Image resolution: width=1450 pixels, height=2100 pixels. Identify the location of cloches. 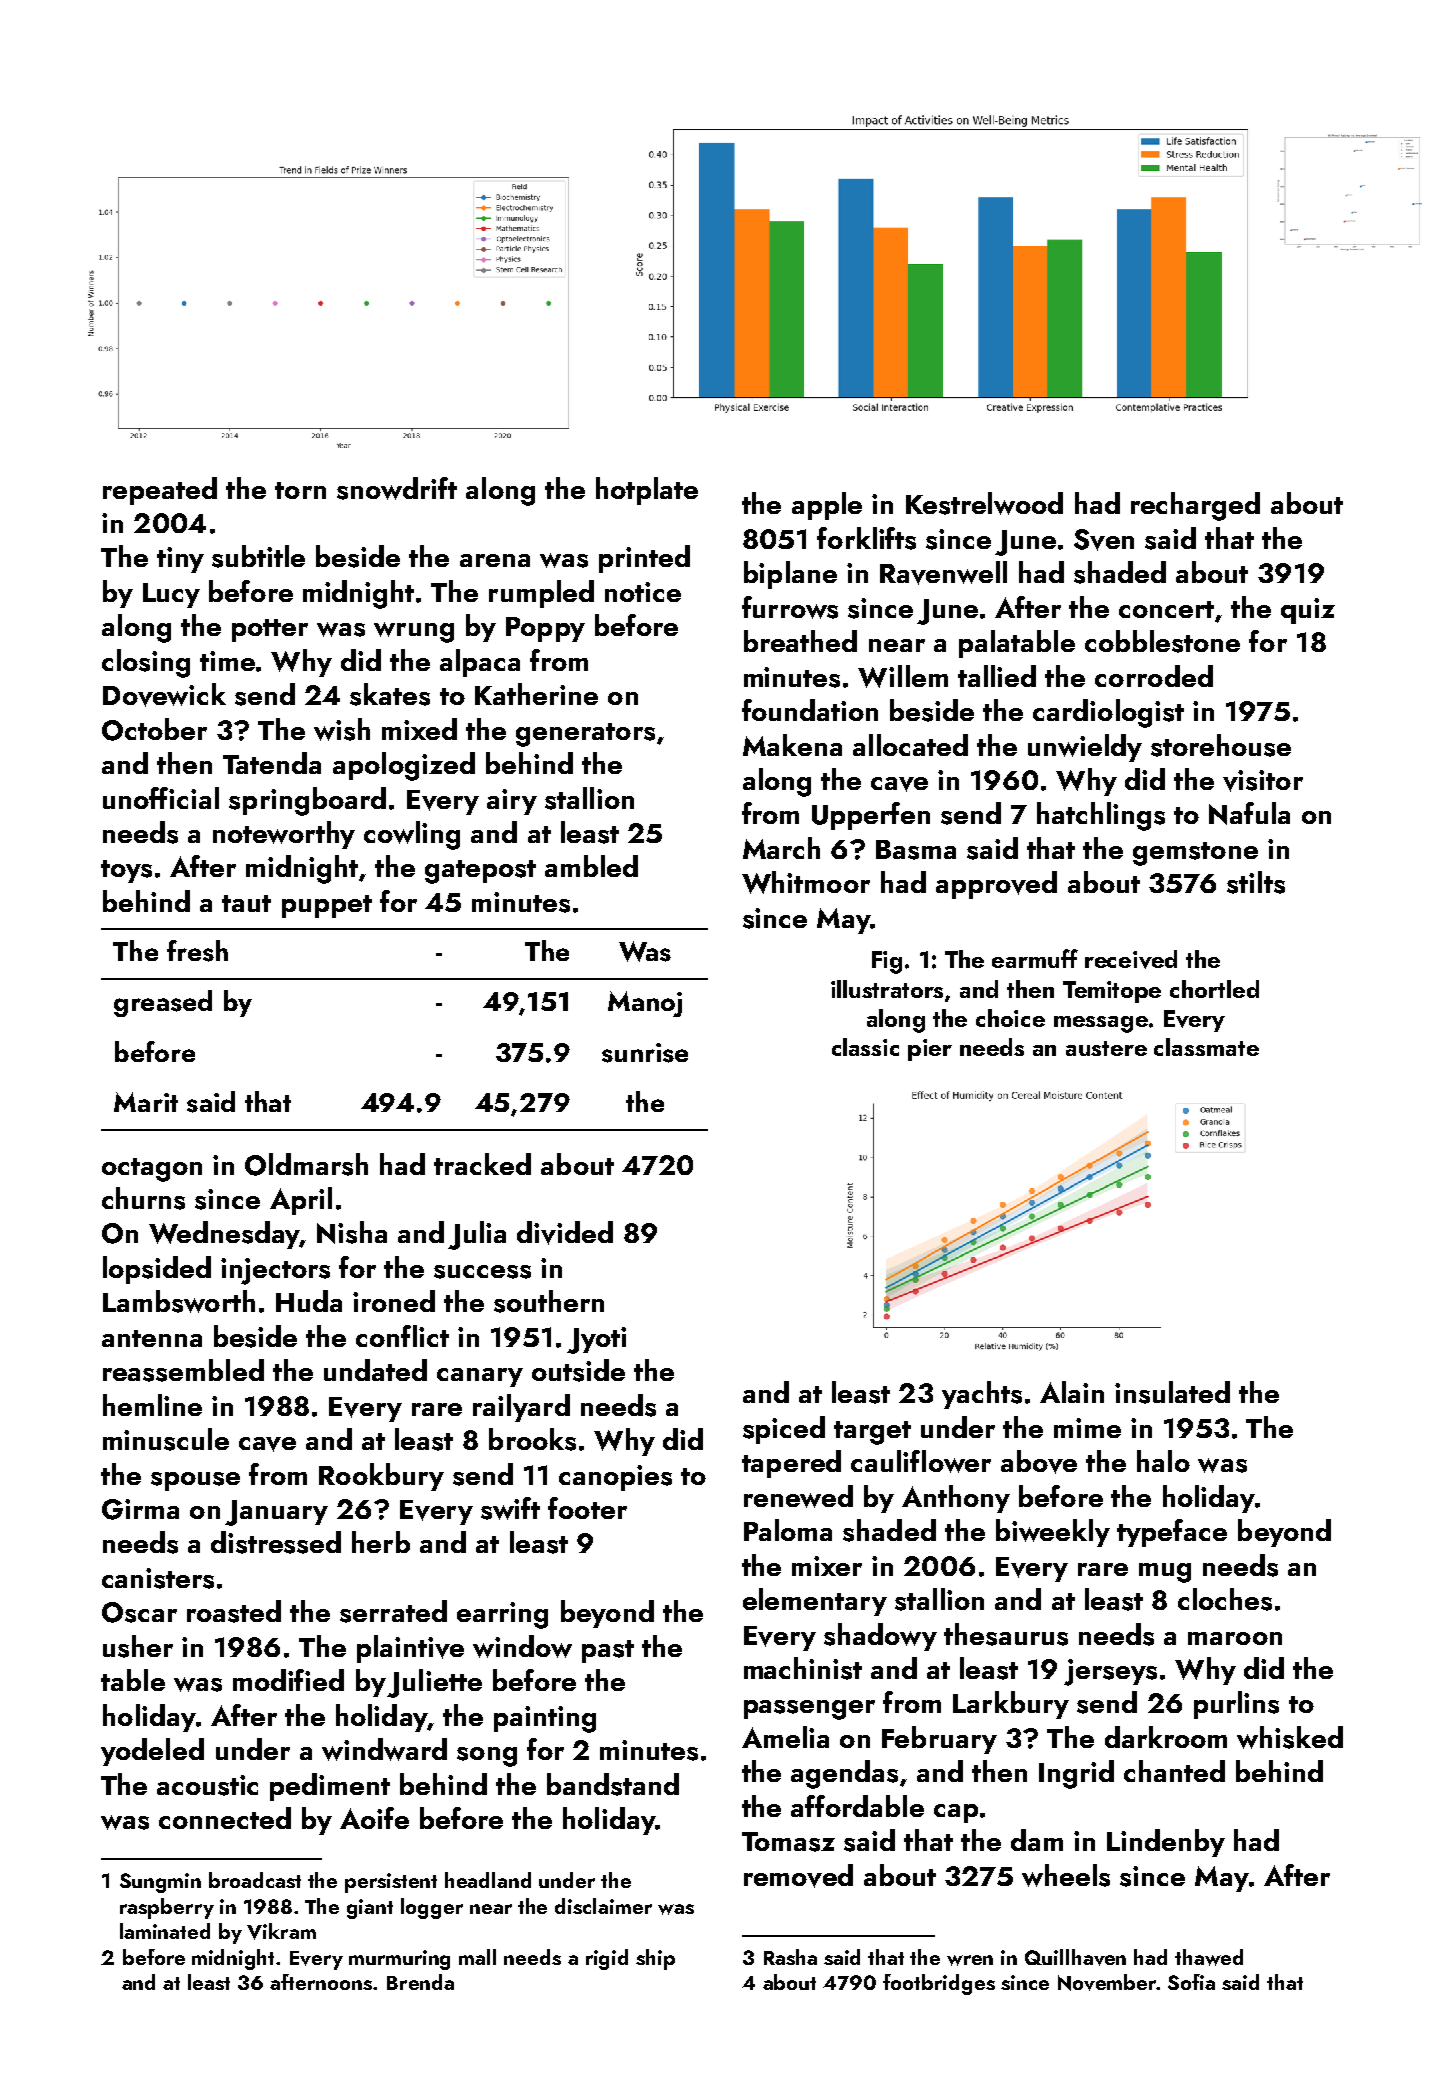
(1225, 1599).
